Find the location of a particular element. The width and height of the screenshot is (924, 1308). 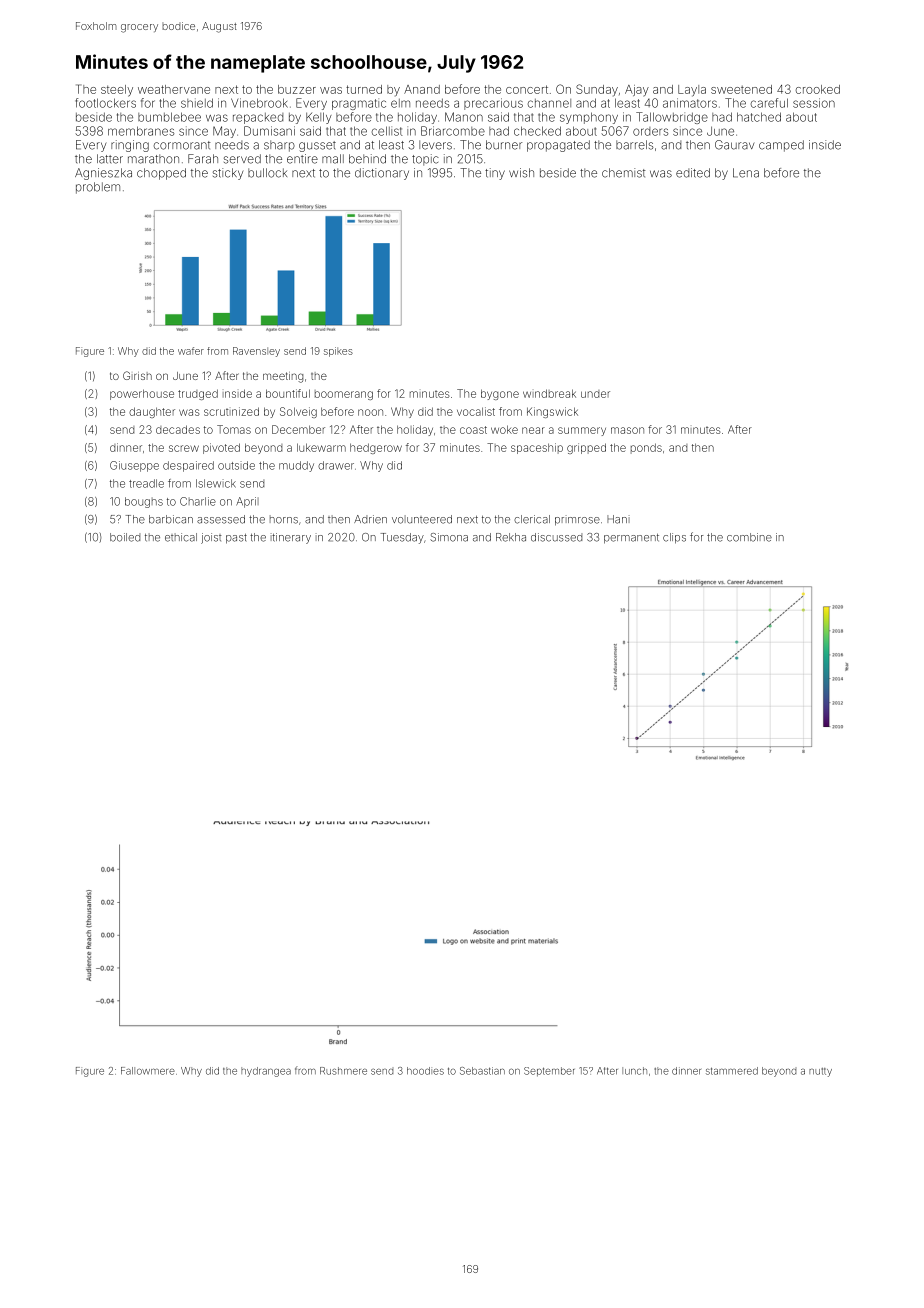

sweetened is located at coordinates (741, 89).
